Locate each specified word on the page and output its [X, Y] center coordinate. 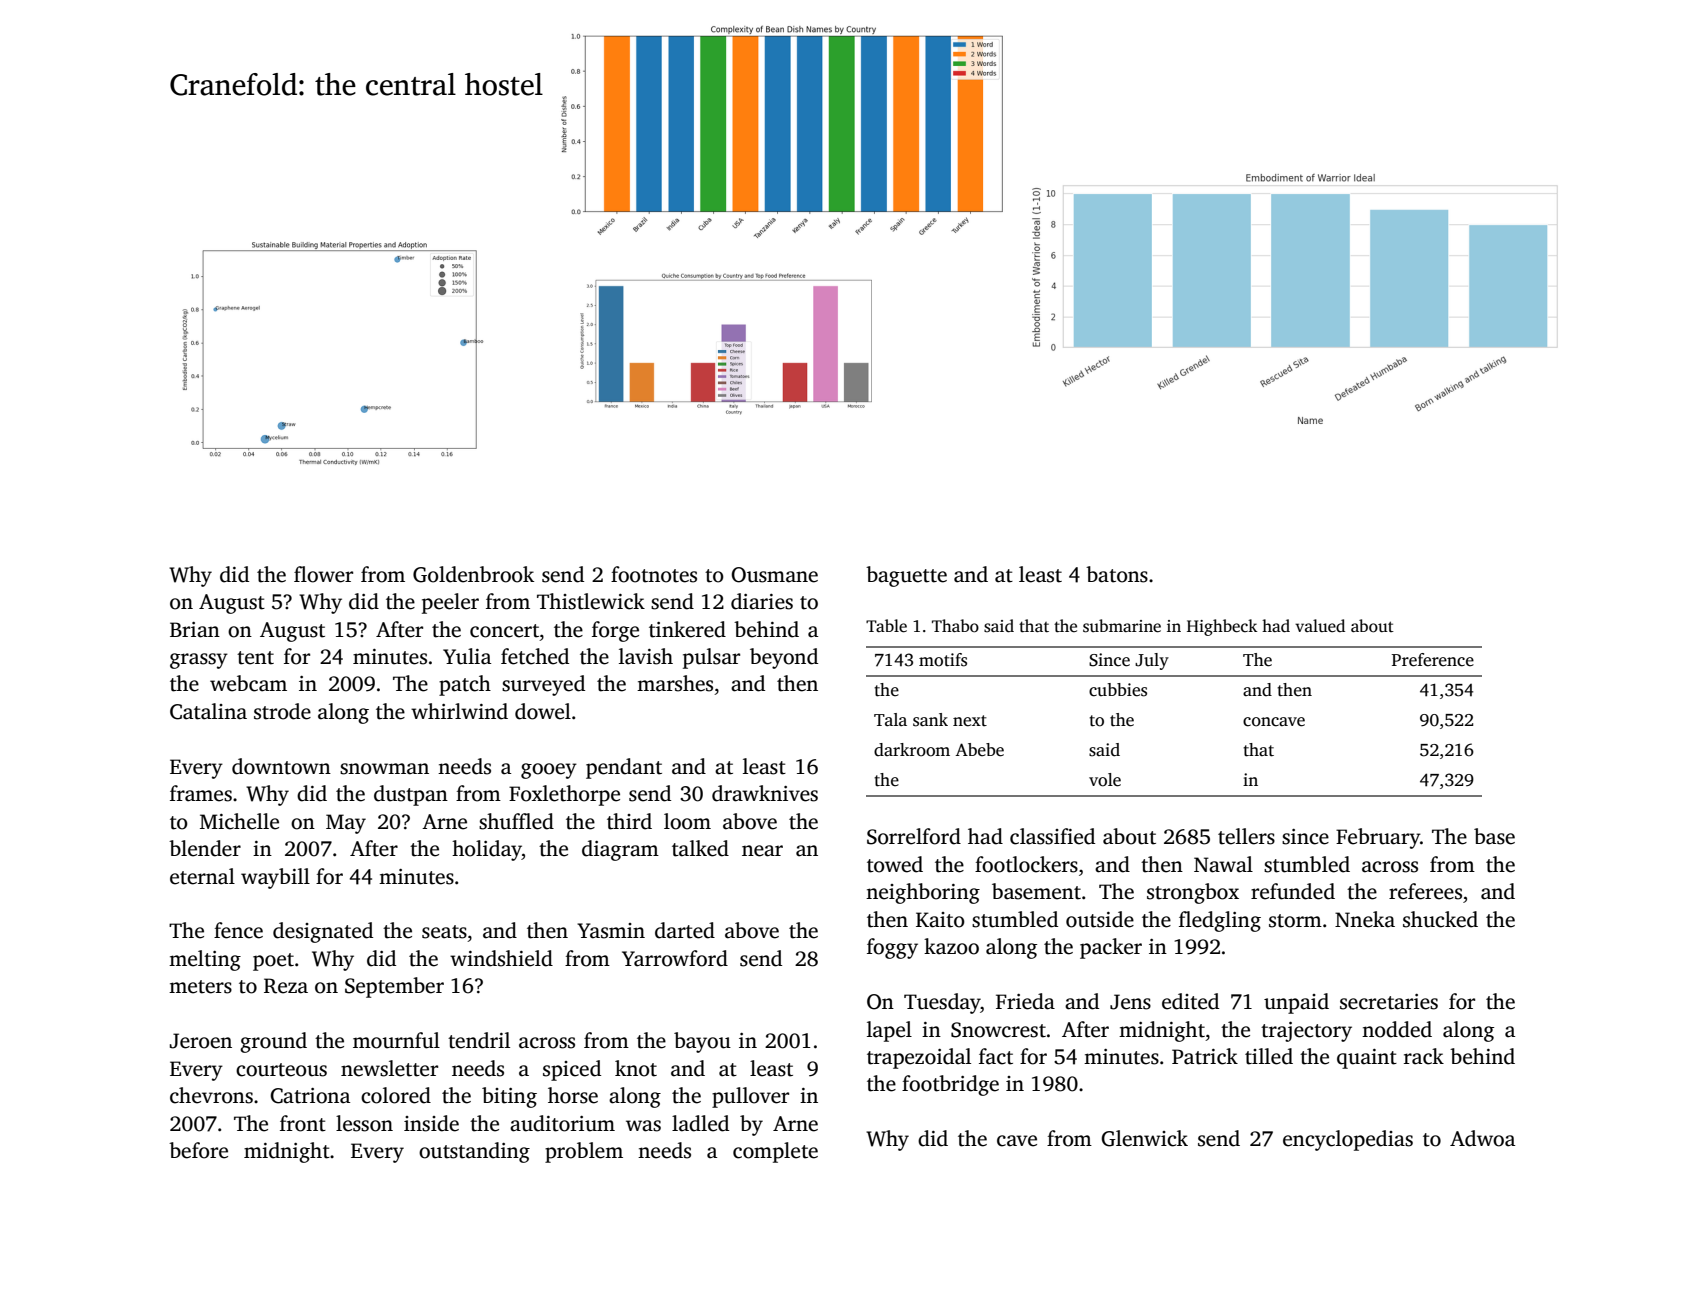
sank [930, 720]
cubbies [1118, 690]
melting [205, 960]
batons [1117, 574]
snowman [384, 769]
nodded [1397, 1029]
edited [1190, 1001]
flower [323, 574]
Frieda [1025, 1001]
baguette [906, 576]
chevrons [211, 1095]
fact [996, 1056]
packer [1111, 948]
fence [238, 930]
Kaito [940, 920]
